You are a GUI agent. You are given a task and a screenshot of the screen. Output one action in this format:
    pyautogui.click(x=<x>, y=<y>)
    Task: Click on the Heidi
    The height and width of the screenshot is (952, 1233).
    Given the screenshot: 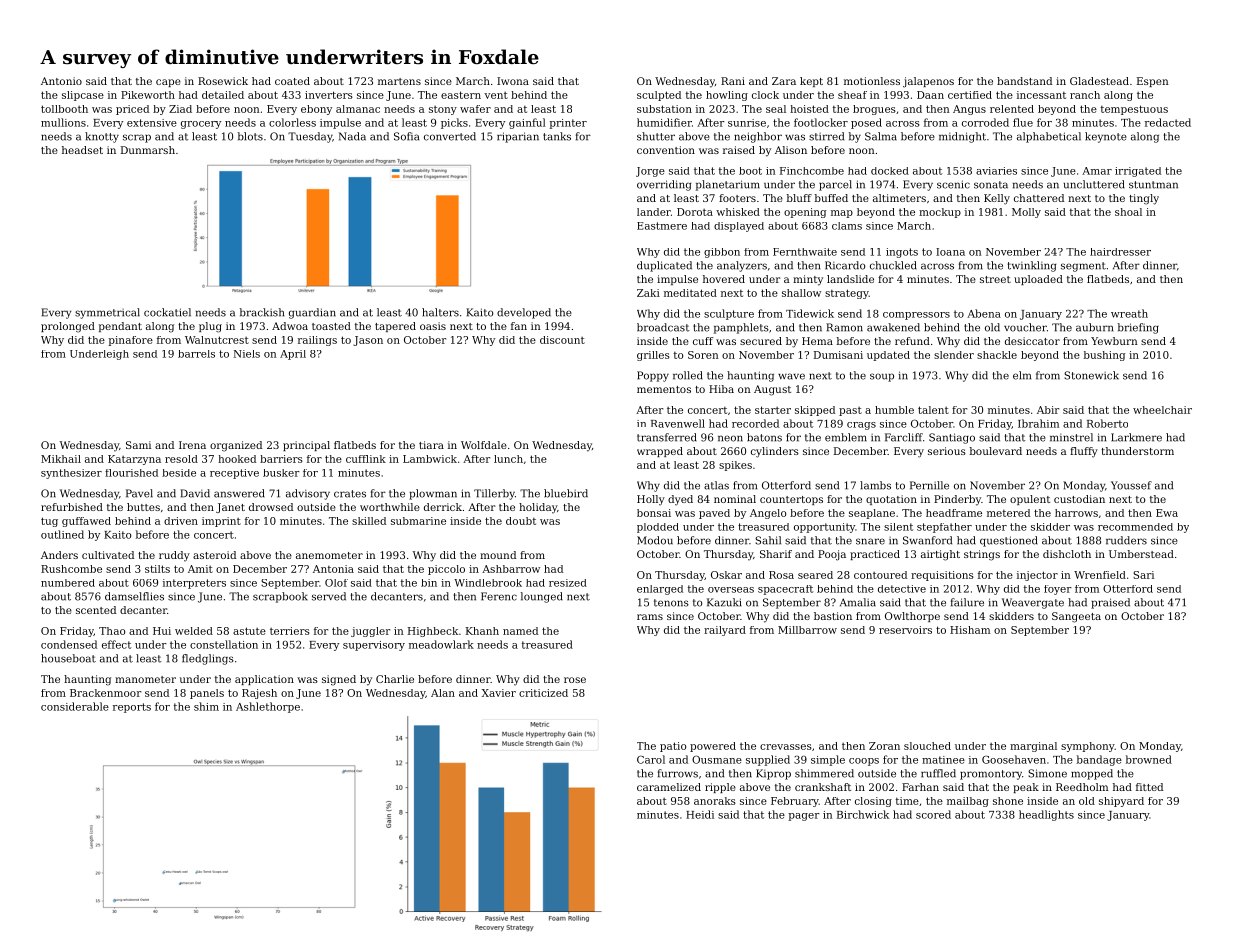 What is the action you would take?
    pyautogui.click(x=700, y=814)
